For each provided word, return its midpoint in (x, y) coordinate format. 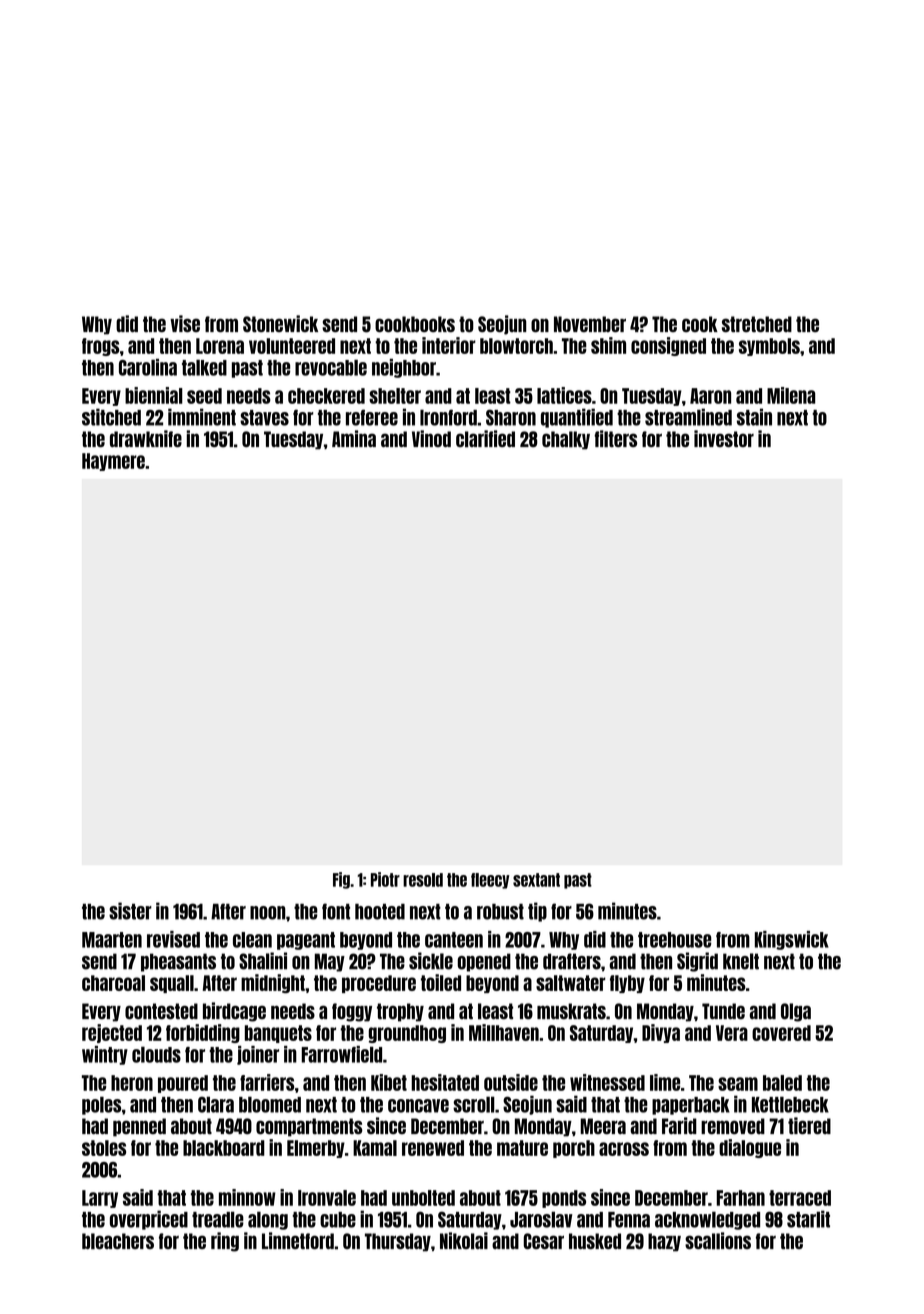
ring (225, 1242)
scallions (718, 1241)
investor (724, 438)
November (590, 324)
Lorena (220, 346)
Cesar (544, 1241)
